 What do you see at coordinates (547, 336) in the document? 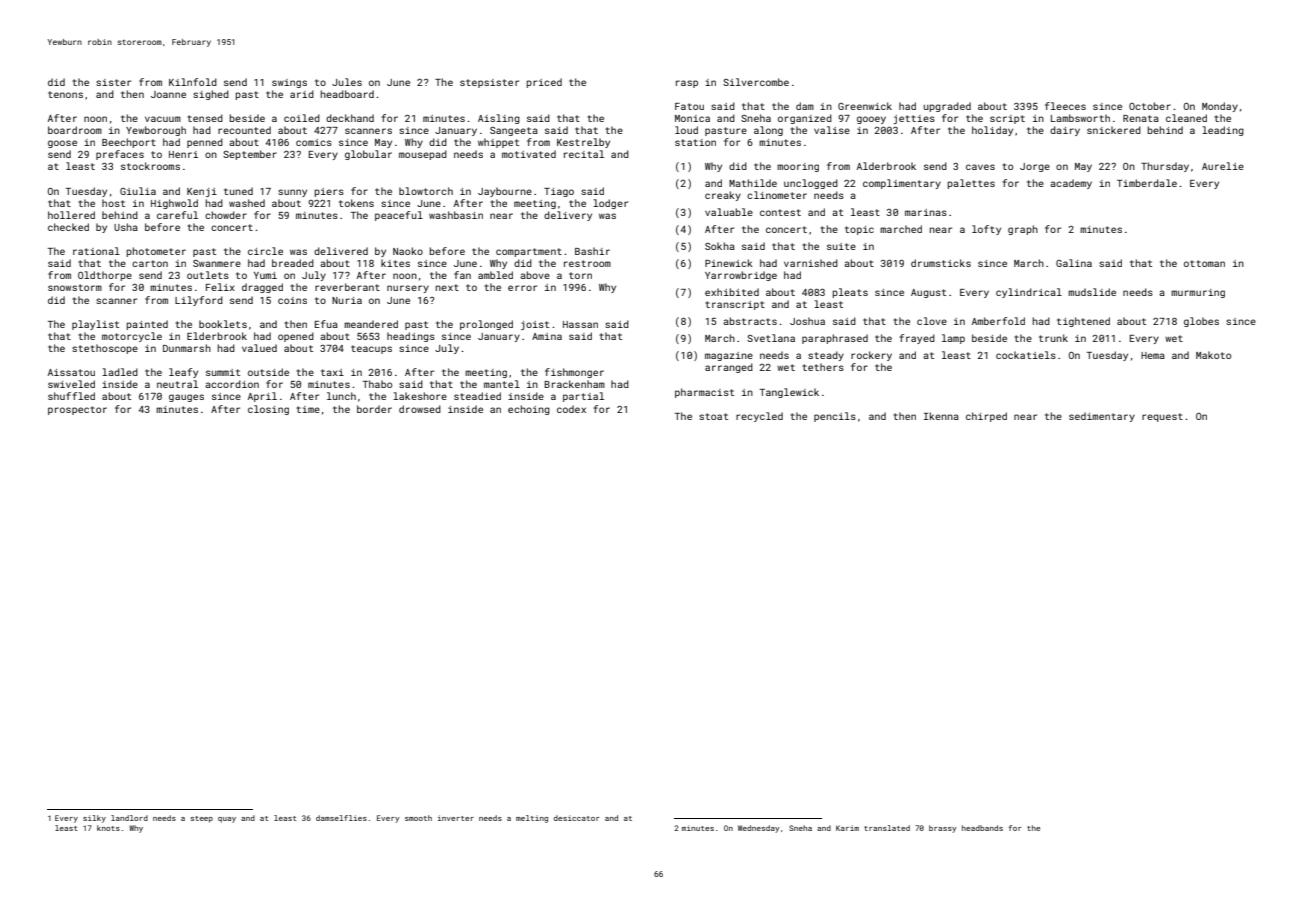
I see `Amina` at bounding box center [547, 336].
